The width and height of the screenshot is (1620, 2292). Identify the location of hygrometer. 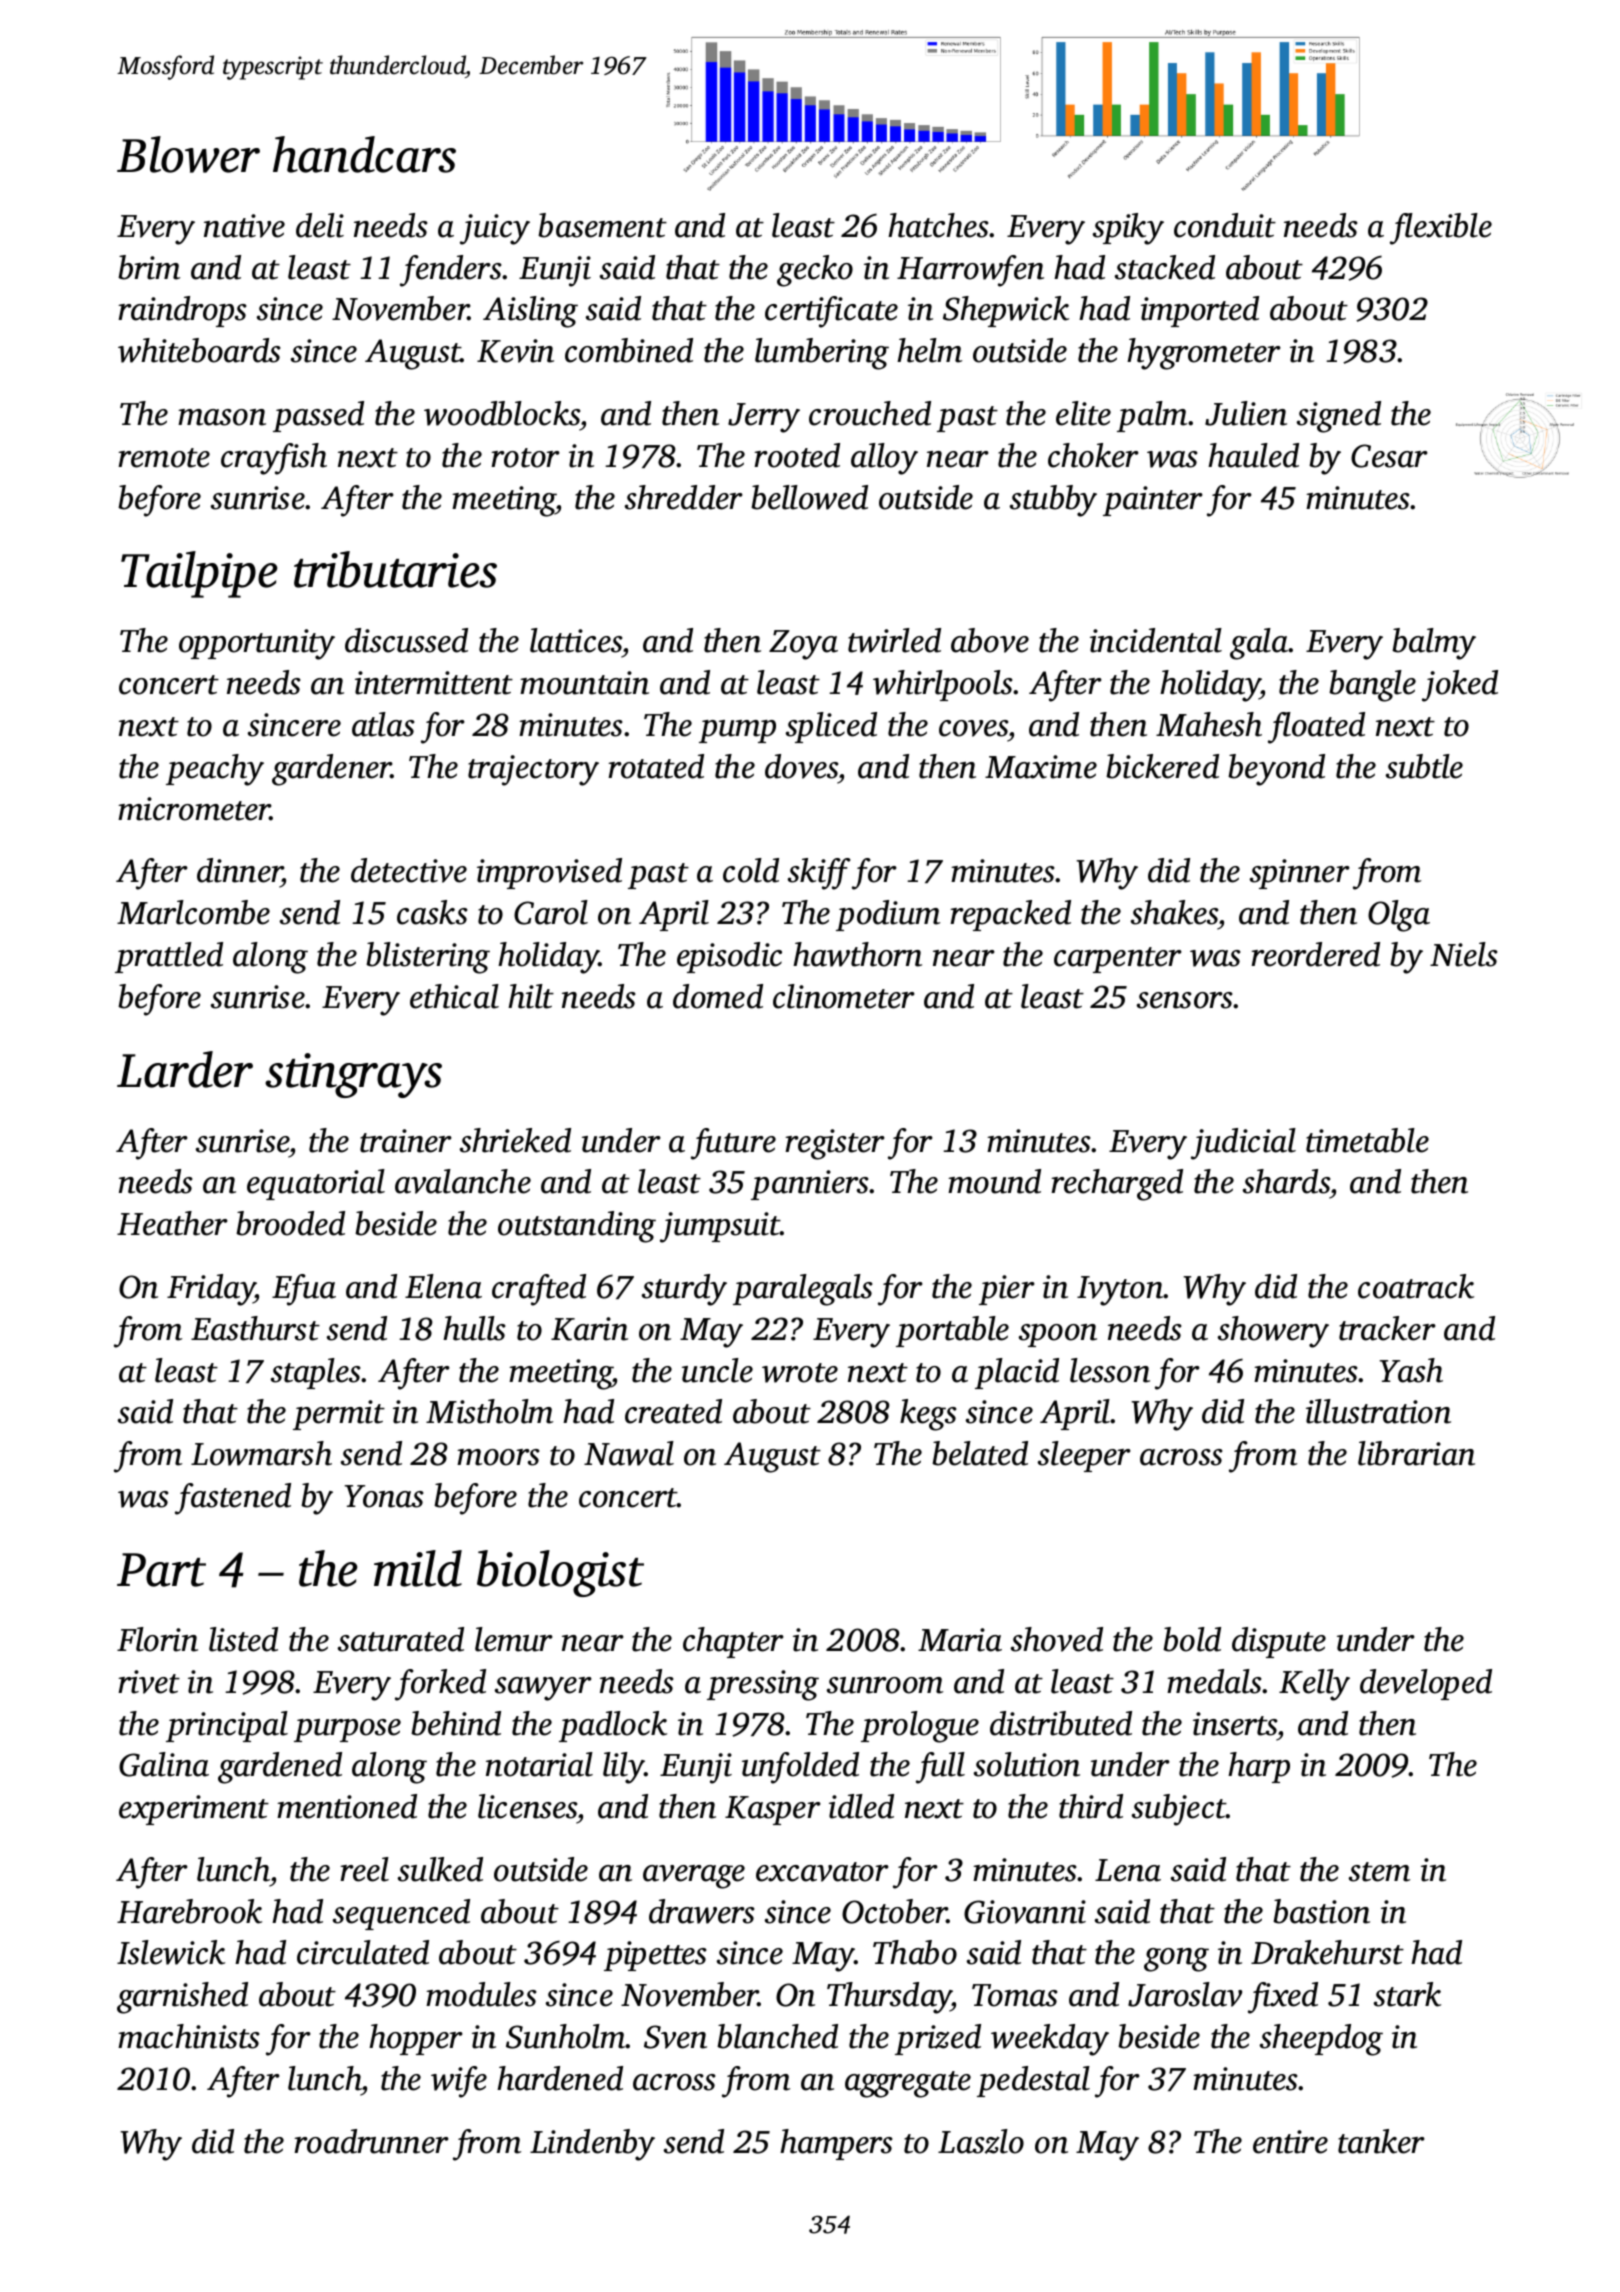
(1204, 354).
